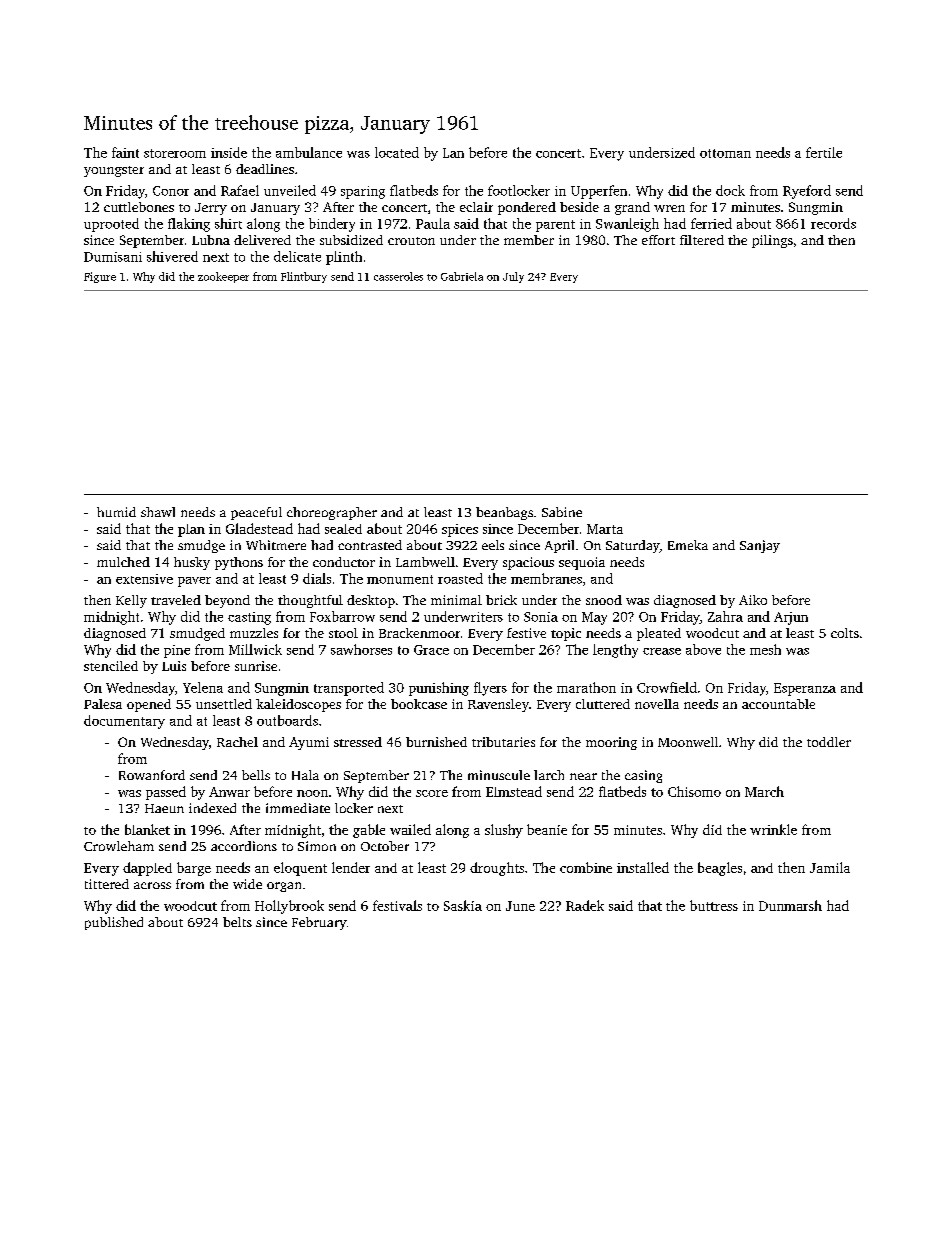  What do you see at coordinates (111, 225) in the screenshot?
I see `uprooted` at bounding box center [111, 225].
